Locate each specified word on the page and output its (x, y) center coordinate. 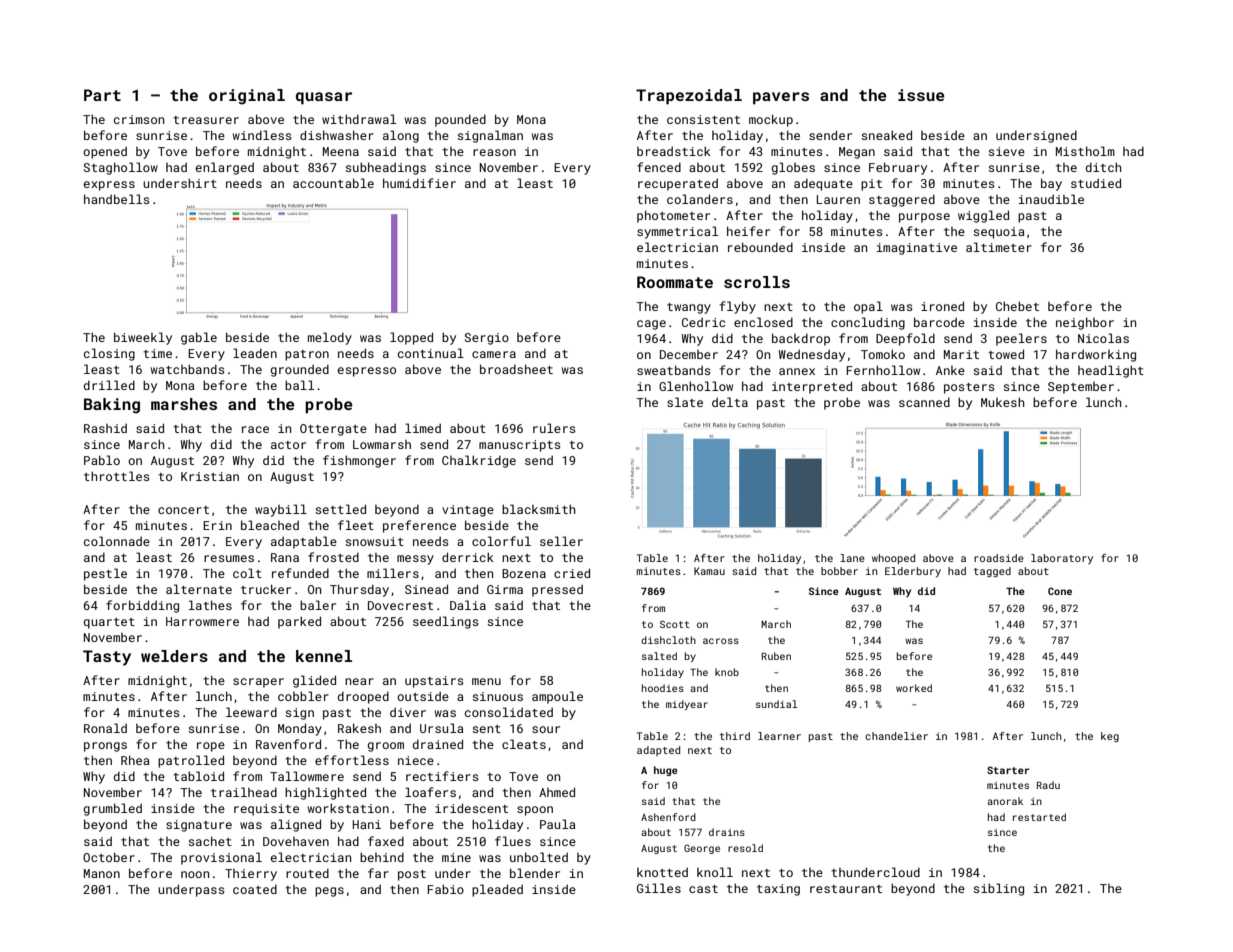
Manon (102, 873)
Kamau (709, 571)
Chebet (1017, 306)
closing (109, 354)
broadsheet (516, 369)
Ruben (776, 656)
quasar (324, 98)
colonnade (117, 541)
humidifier (419, 183)
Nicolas (1103, 338)
